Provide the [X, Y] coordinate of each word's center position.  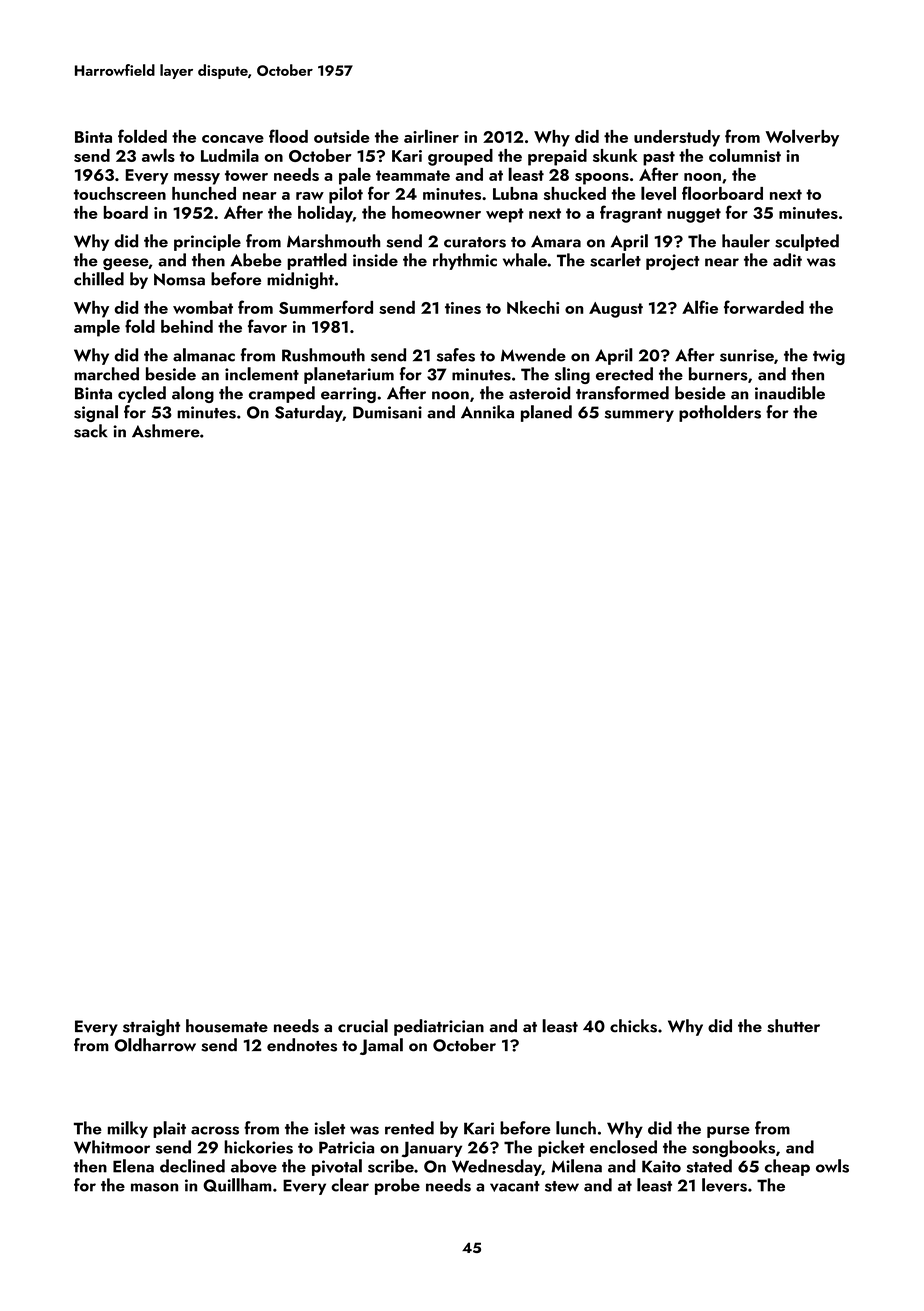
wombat [203, 307]
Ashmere [166, 431]
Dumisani [387, 412]
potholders [720, 413]
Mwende [533, 355]
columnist [745, 155]
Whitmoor [112, 1147]
